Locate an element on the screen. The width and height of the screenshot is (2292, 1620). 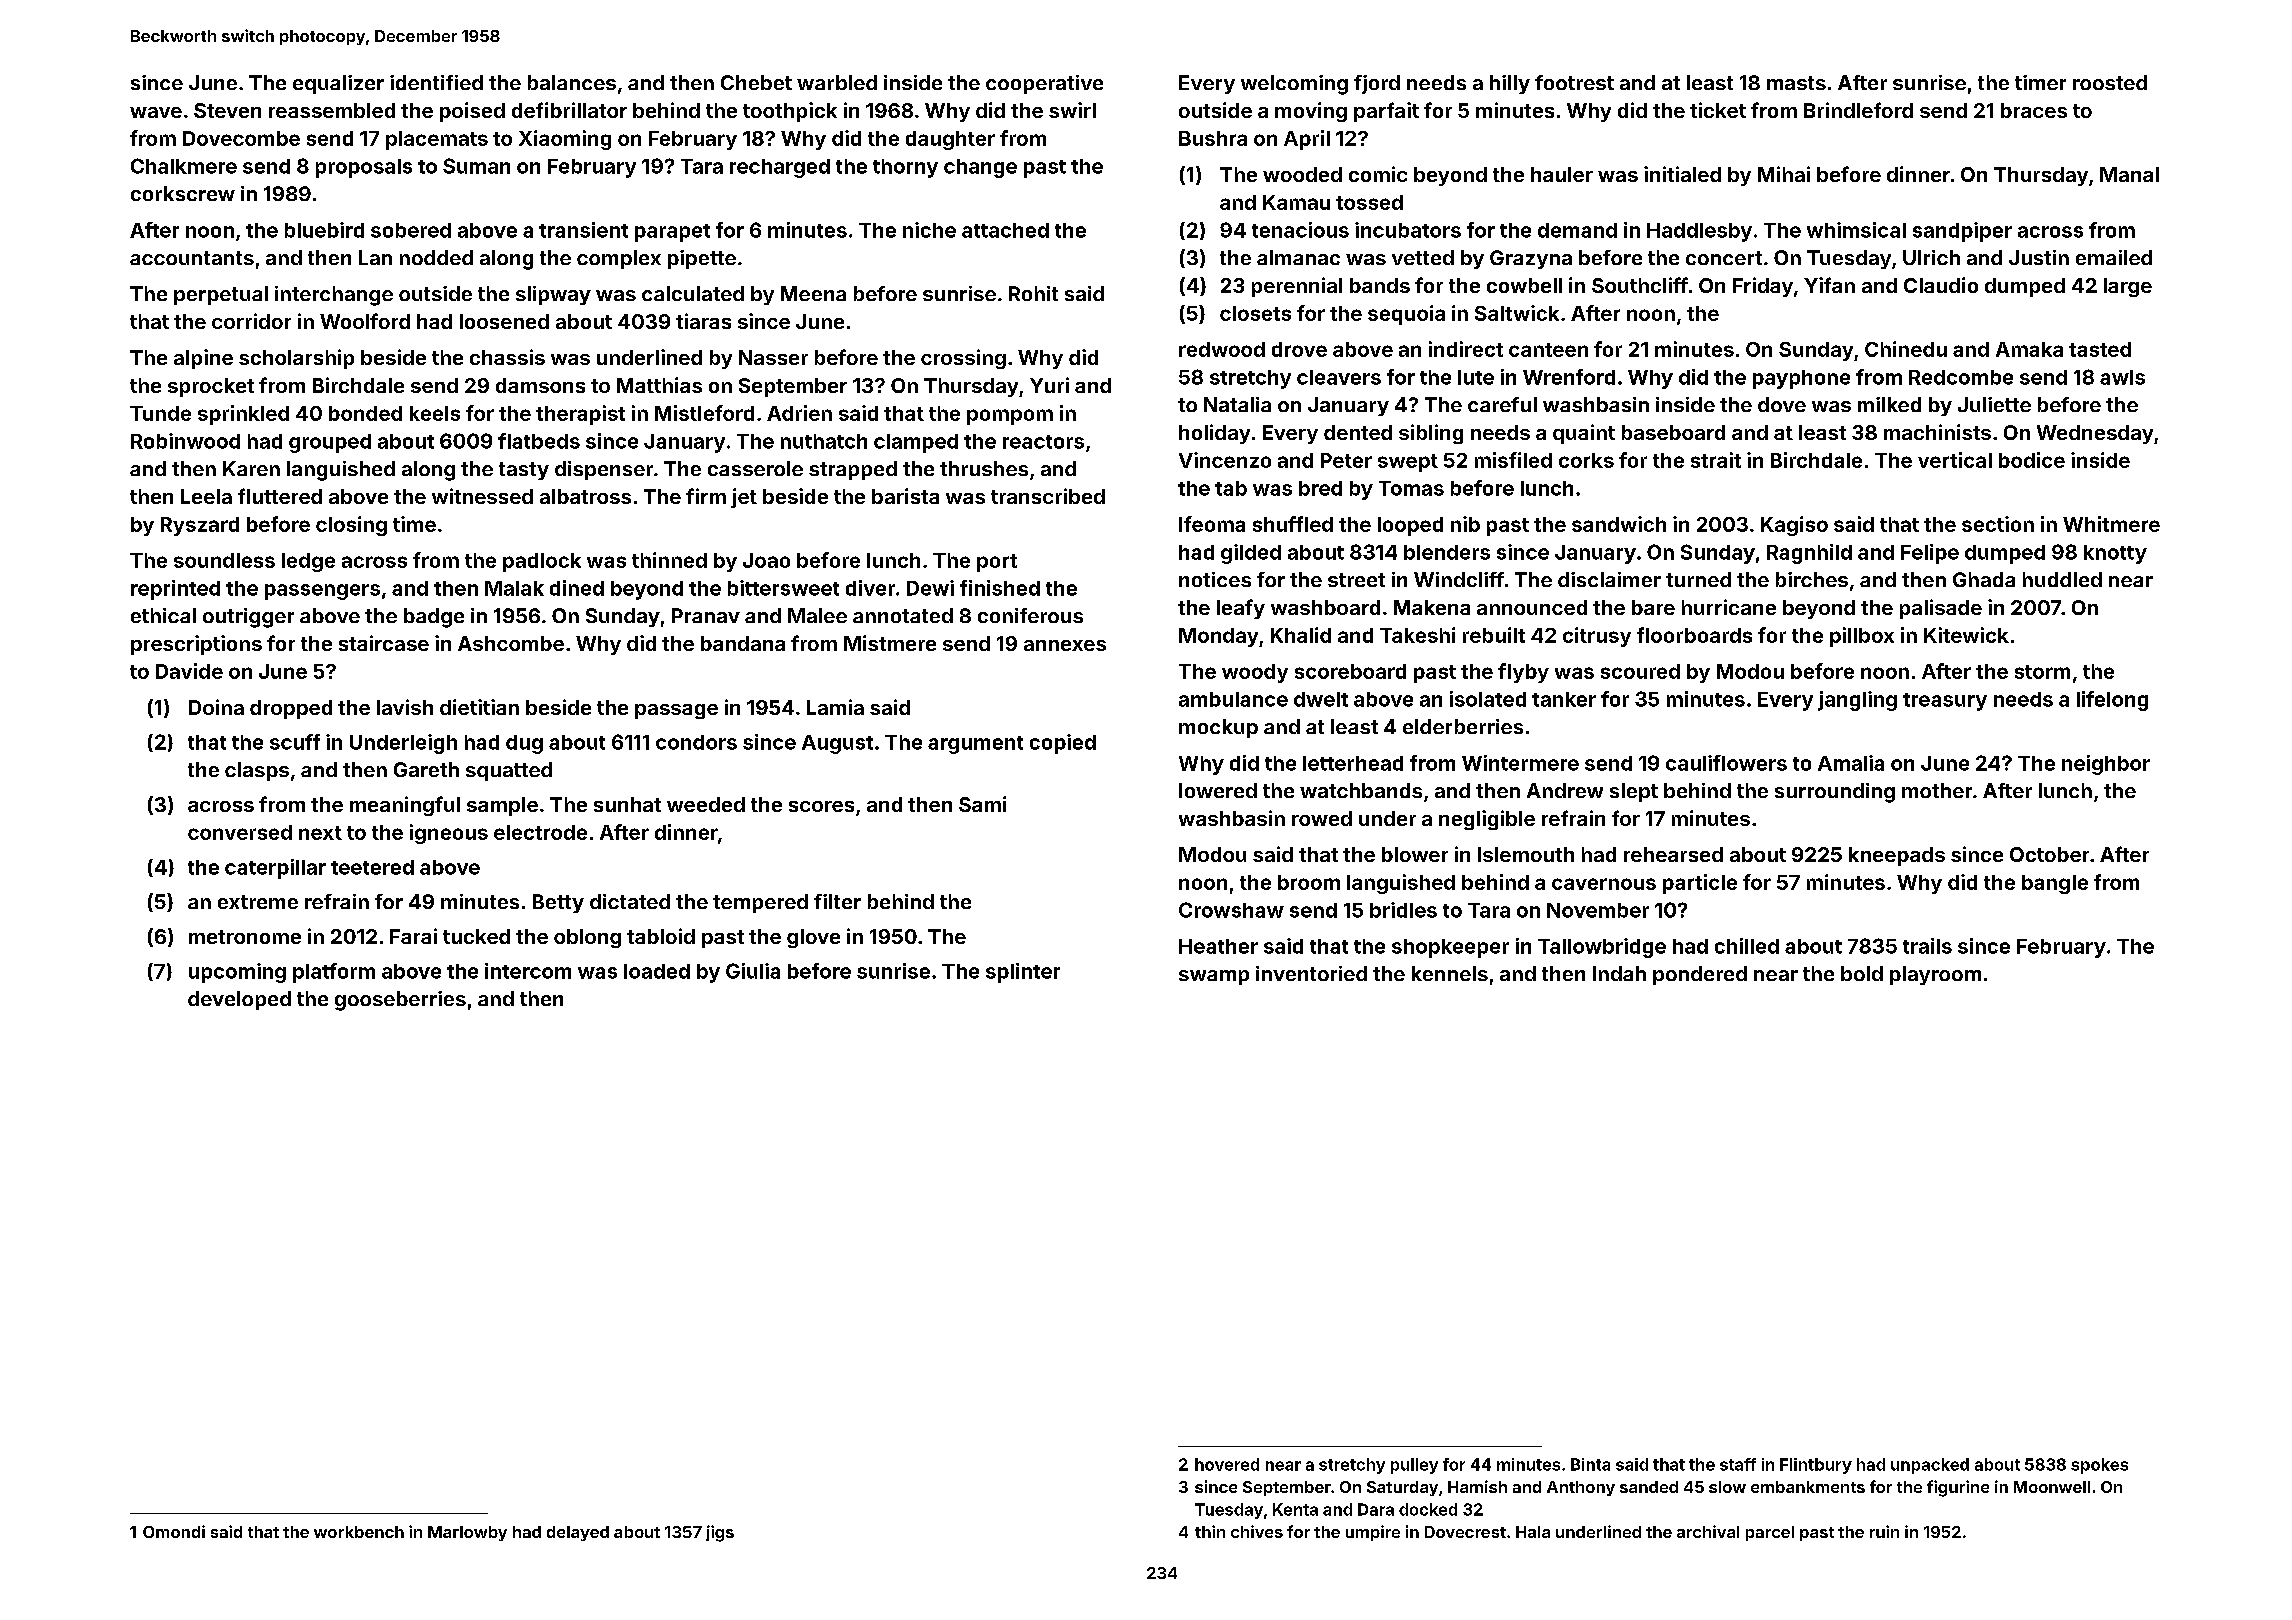
parapet is located at coordinates (672, 233).
